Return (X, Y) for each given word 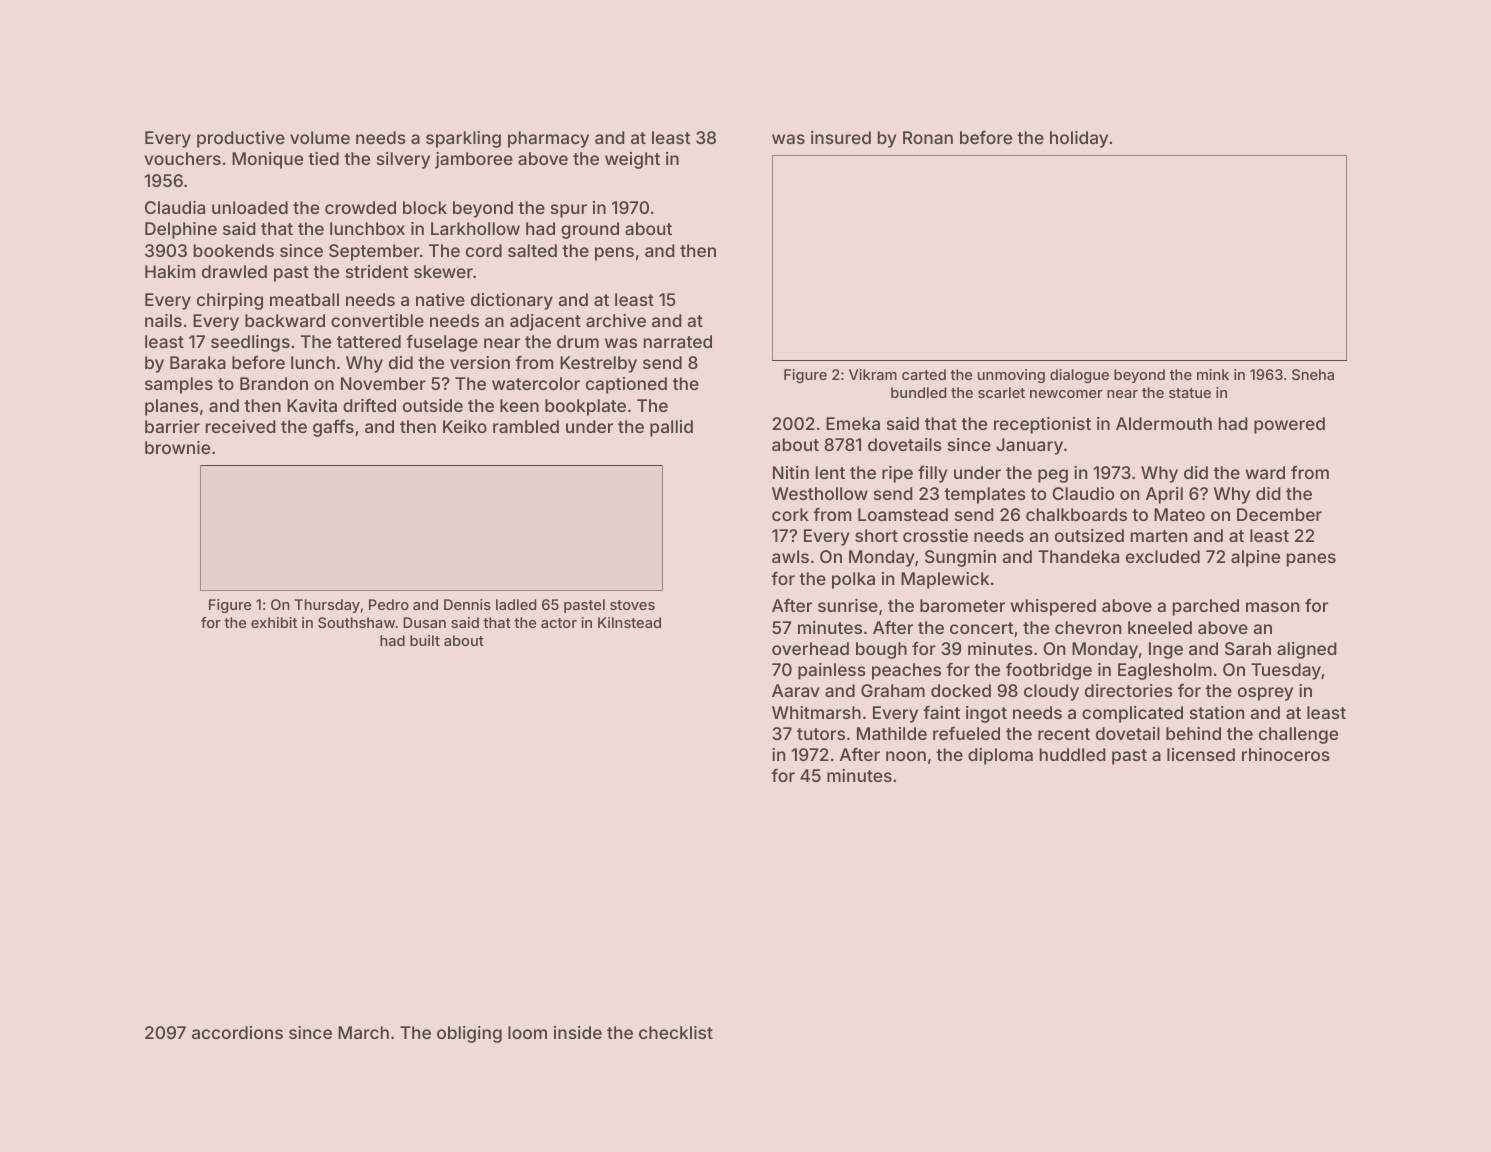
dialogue (1079, 376)
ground (590, 230)
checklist (676, 1032)
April (1164, 495)
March (363, 1032)
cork (790, 514)
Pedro (389, 604)
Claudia (175, 207)
